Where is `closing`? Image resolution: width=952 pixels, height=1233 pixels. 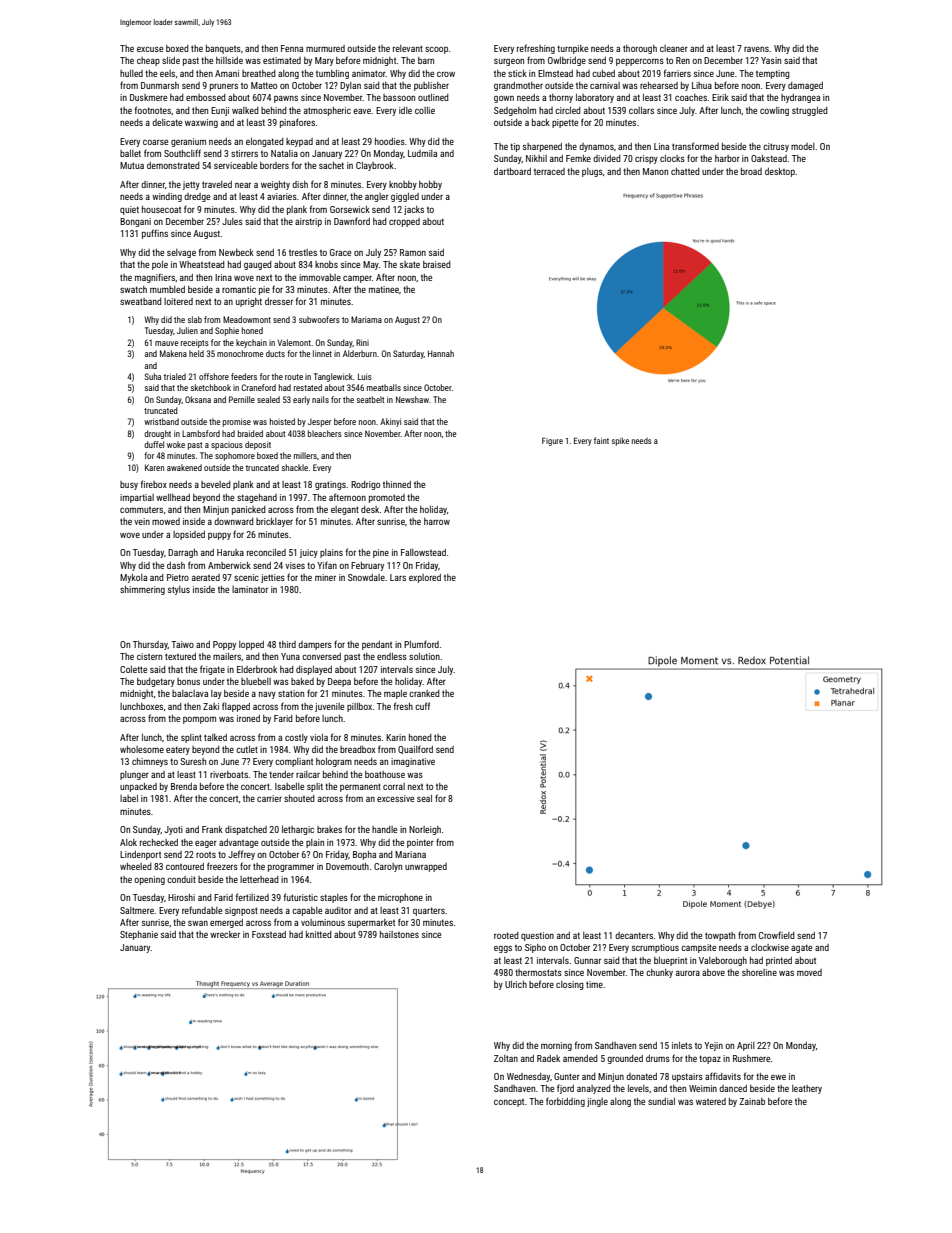 closing is located at coordinates (570, 985).
